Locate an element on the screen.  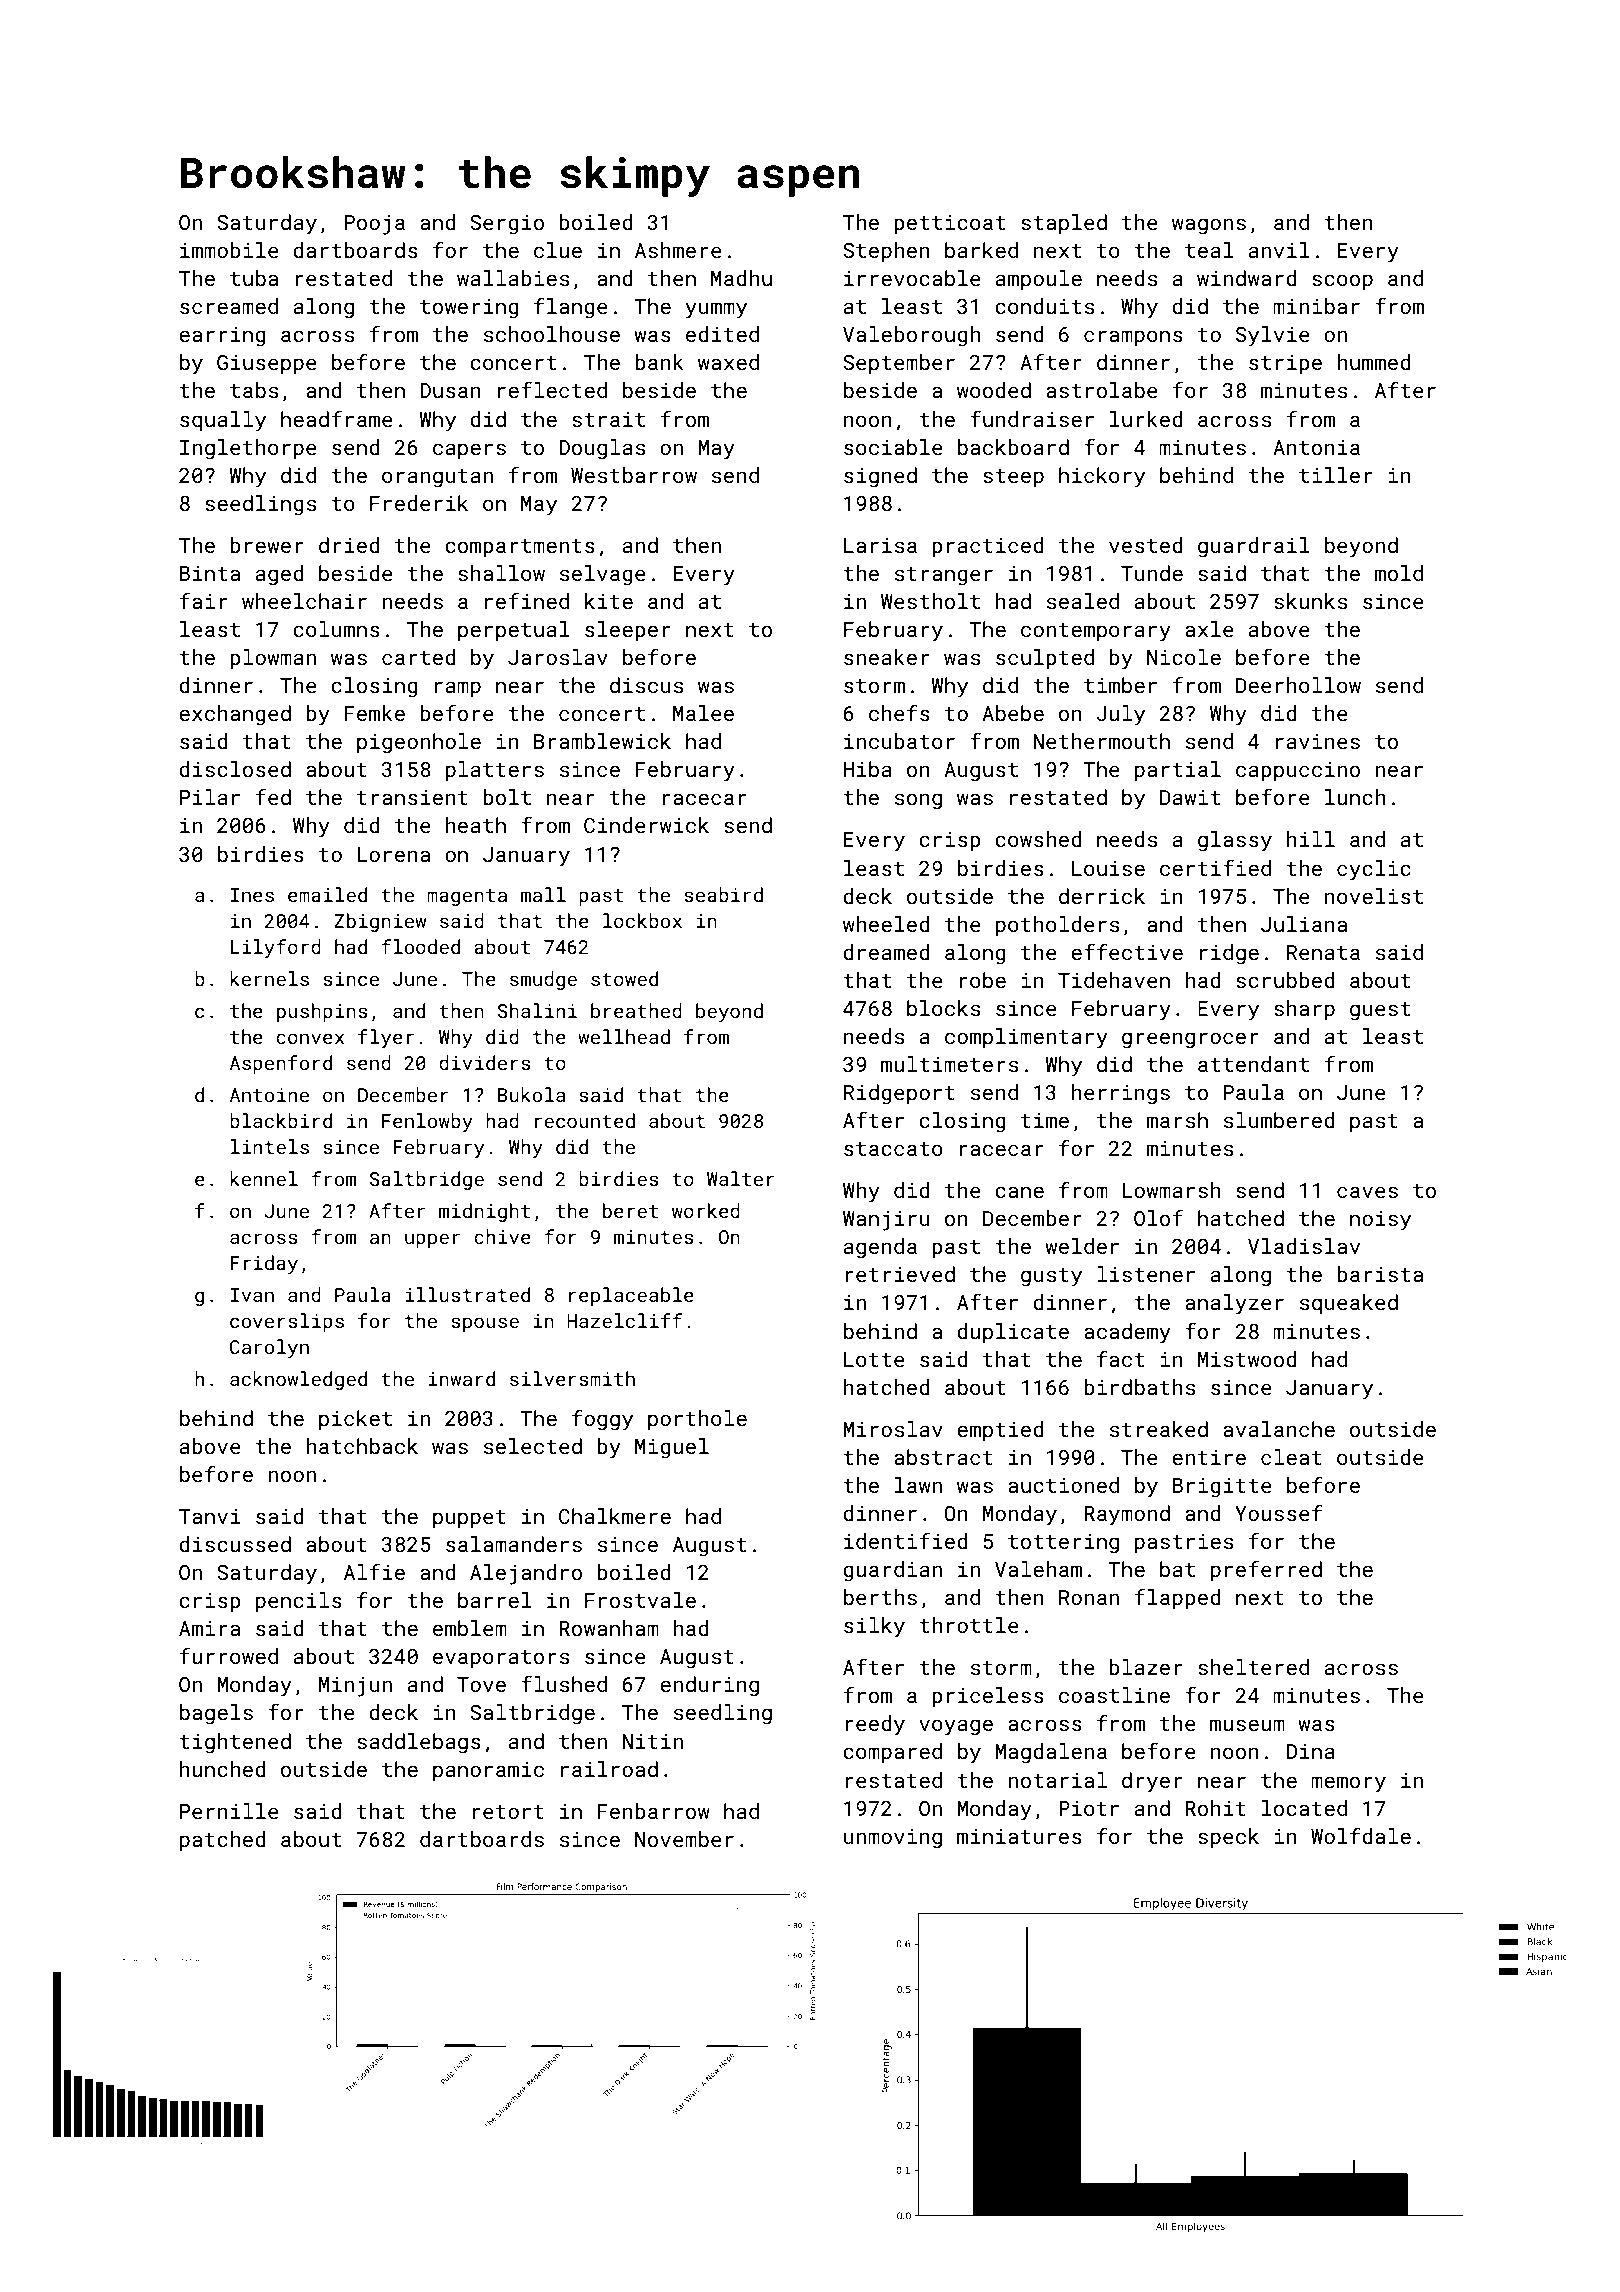
immobile is located at coordinates (229, 250).
